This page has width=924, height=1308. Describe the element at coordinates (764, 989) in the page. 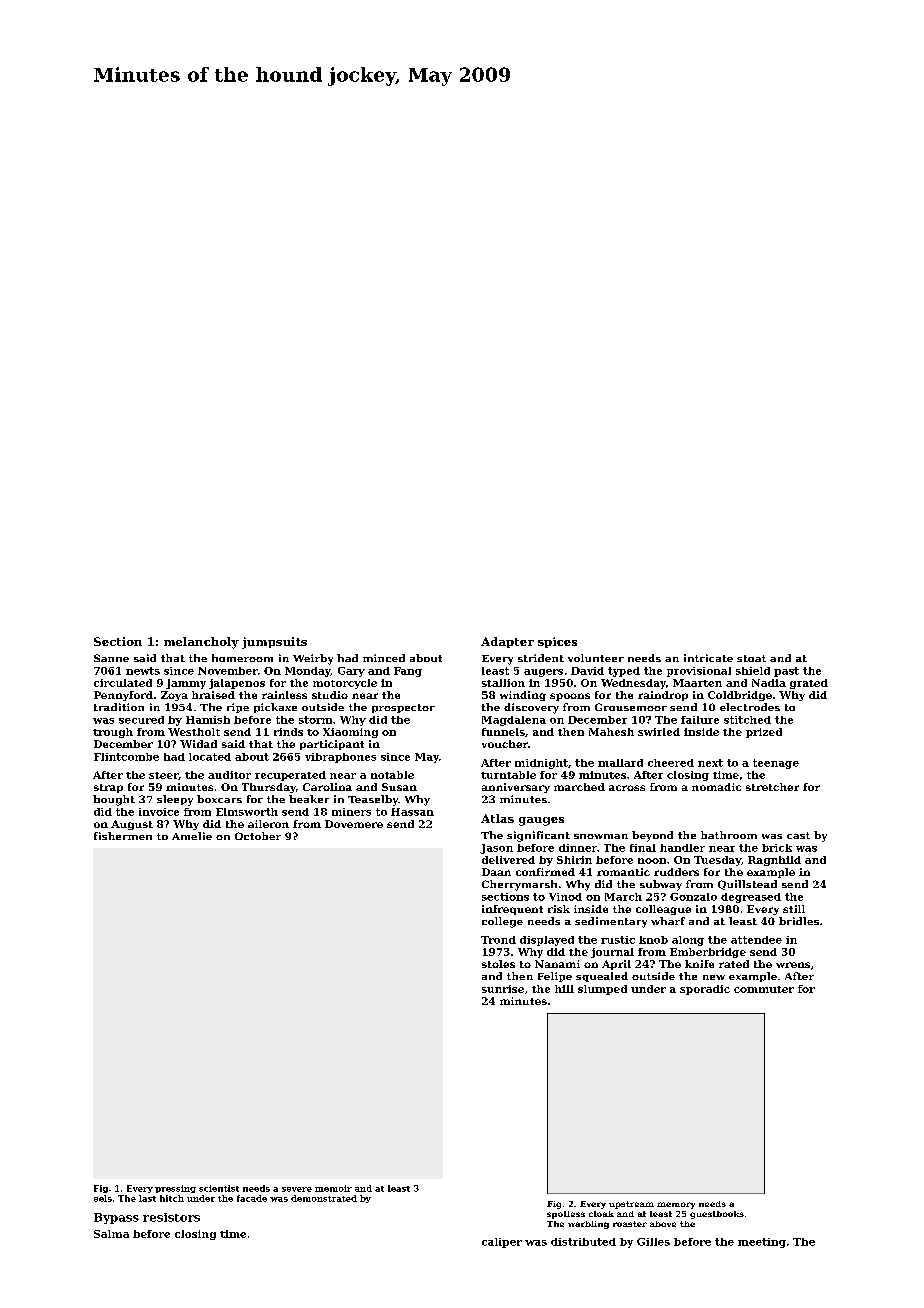

I see `commuter` at that location.
